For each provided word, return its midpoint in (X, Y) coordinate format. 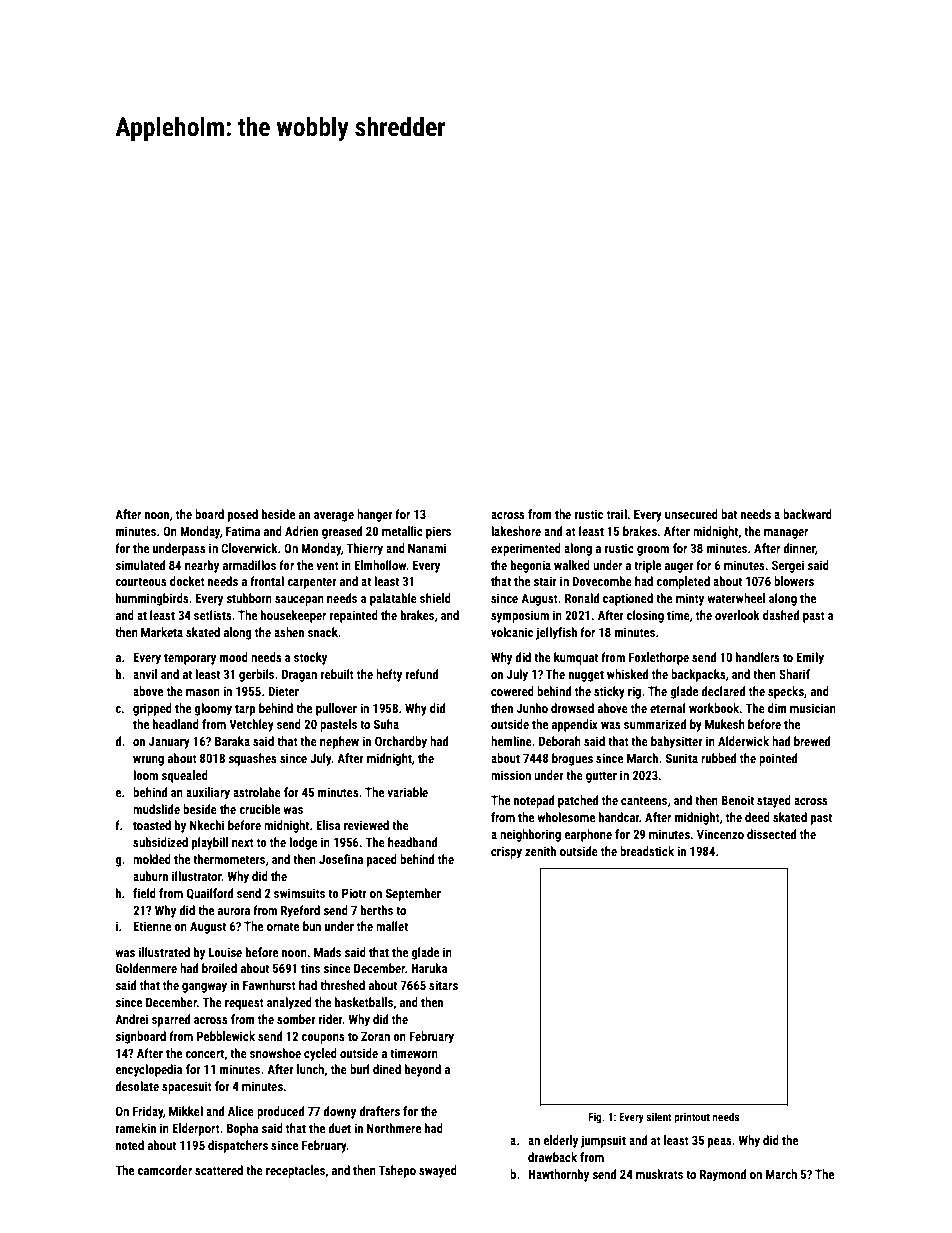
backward (807, 514)
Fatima (243, 531)
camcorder (165, 1170)
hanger (375, 515)
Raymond (723, 1175)
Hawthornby (558, 1175)
